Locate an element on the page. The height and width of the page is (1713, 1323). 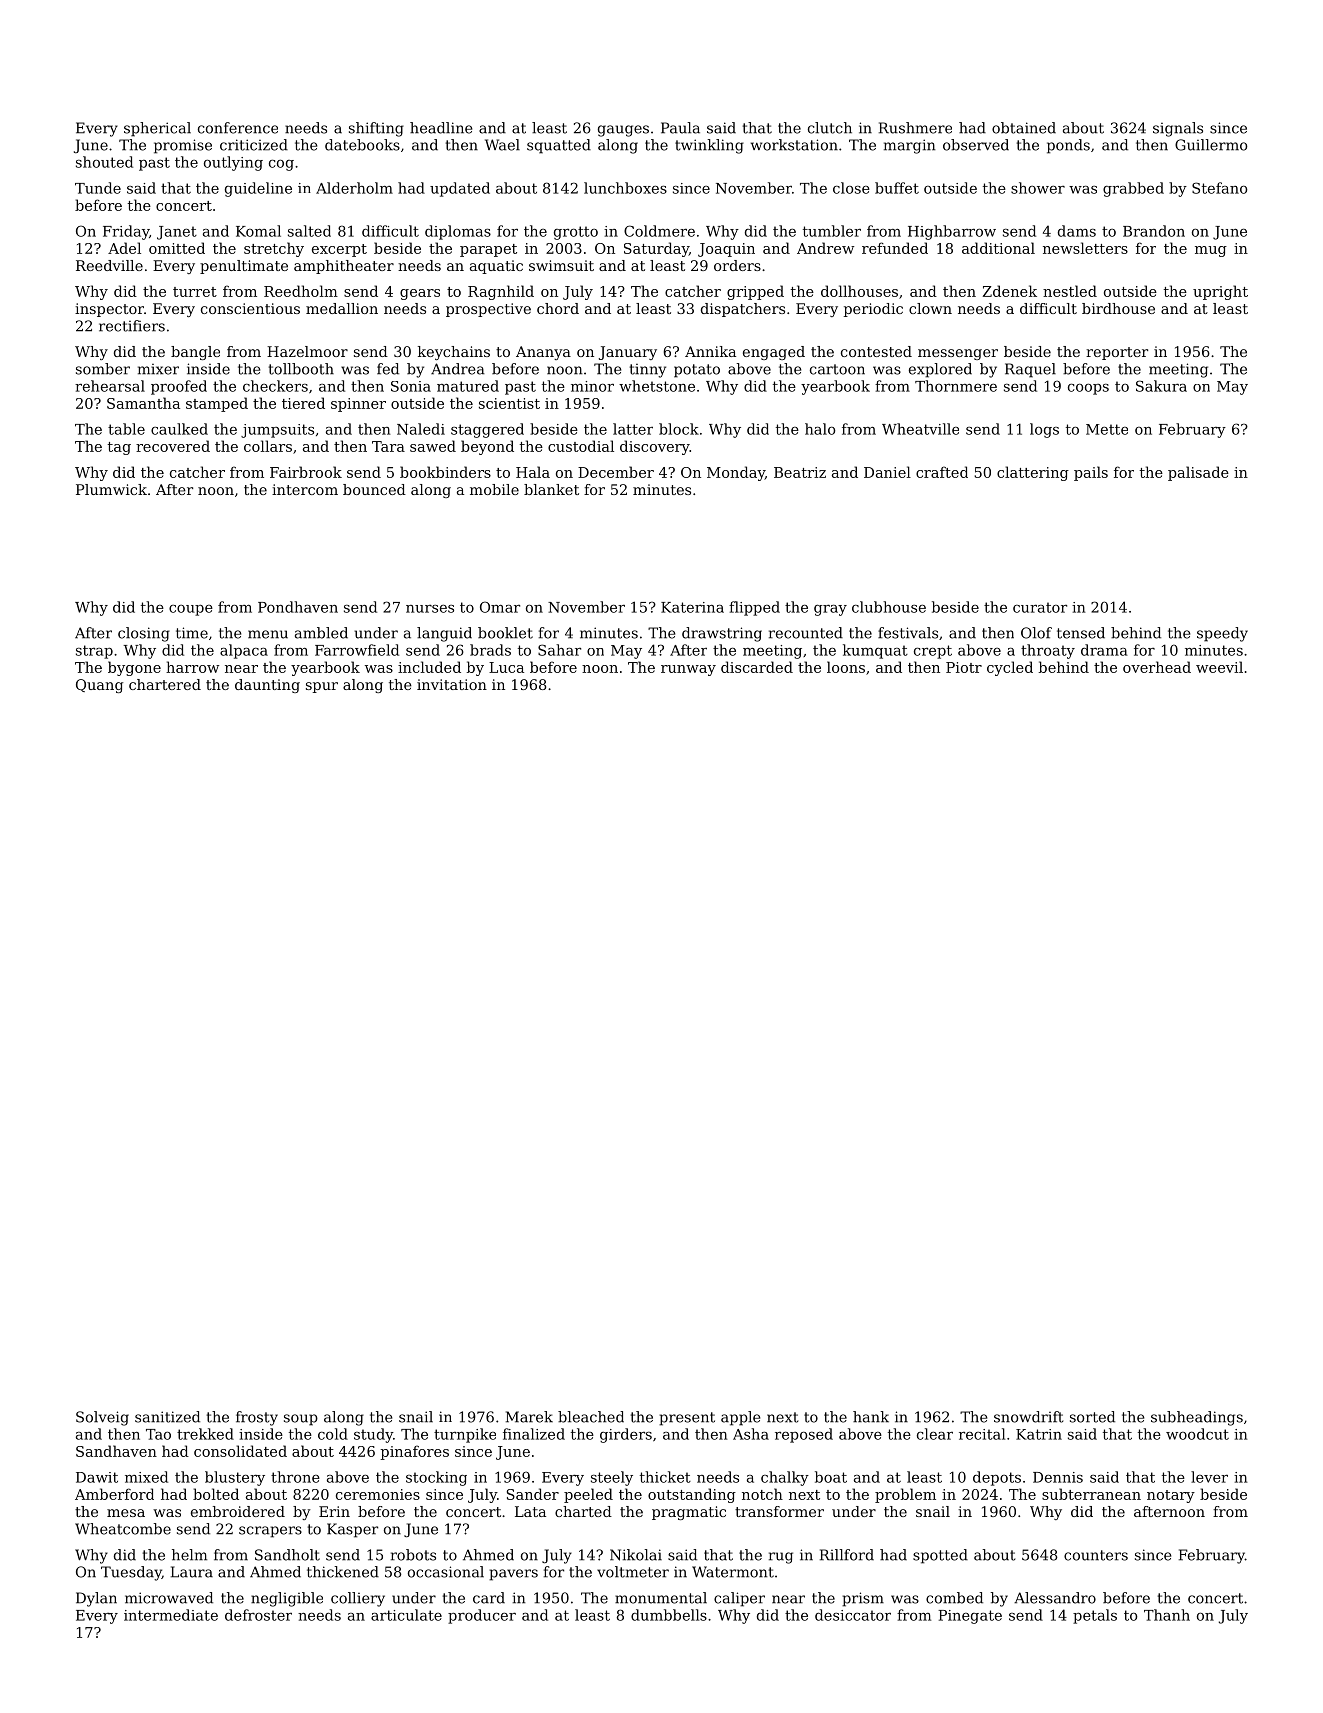
invitation is located at coordinates (452, 684).
